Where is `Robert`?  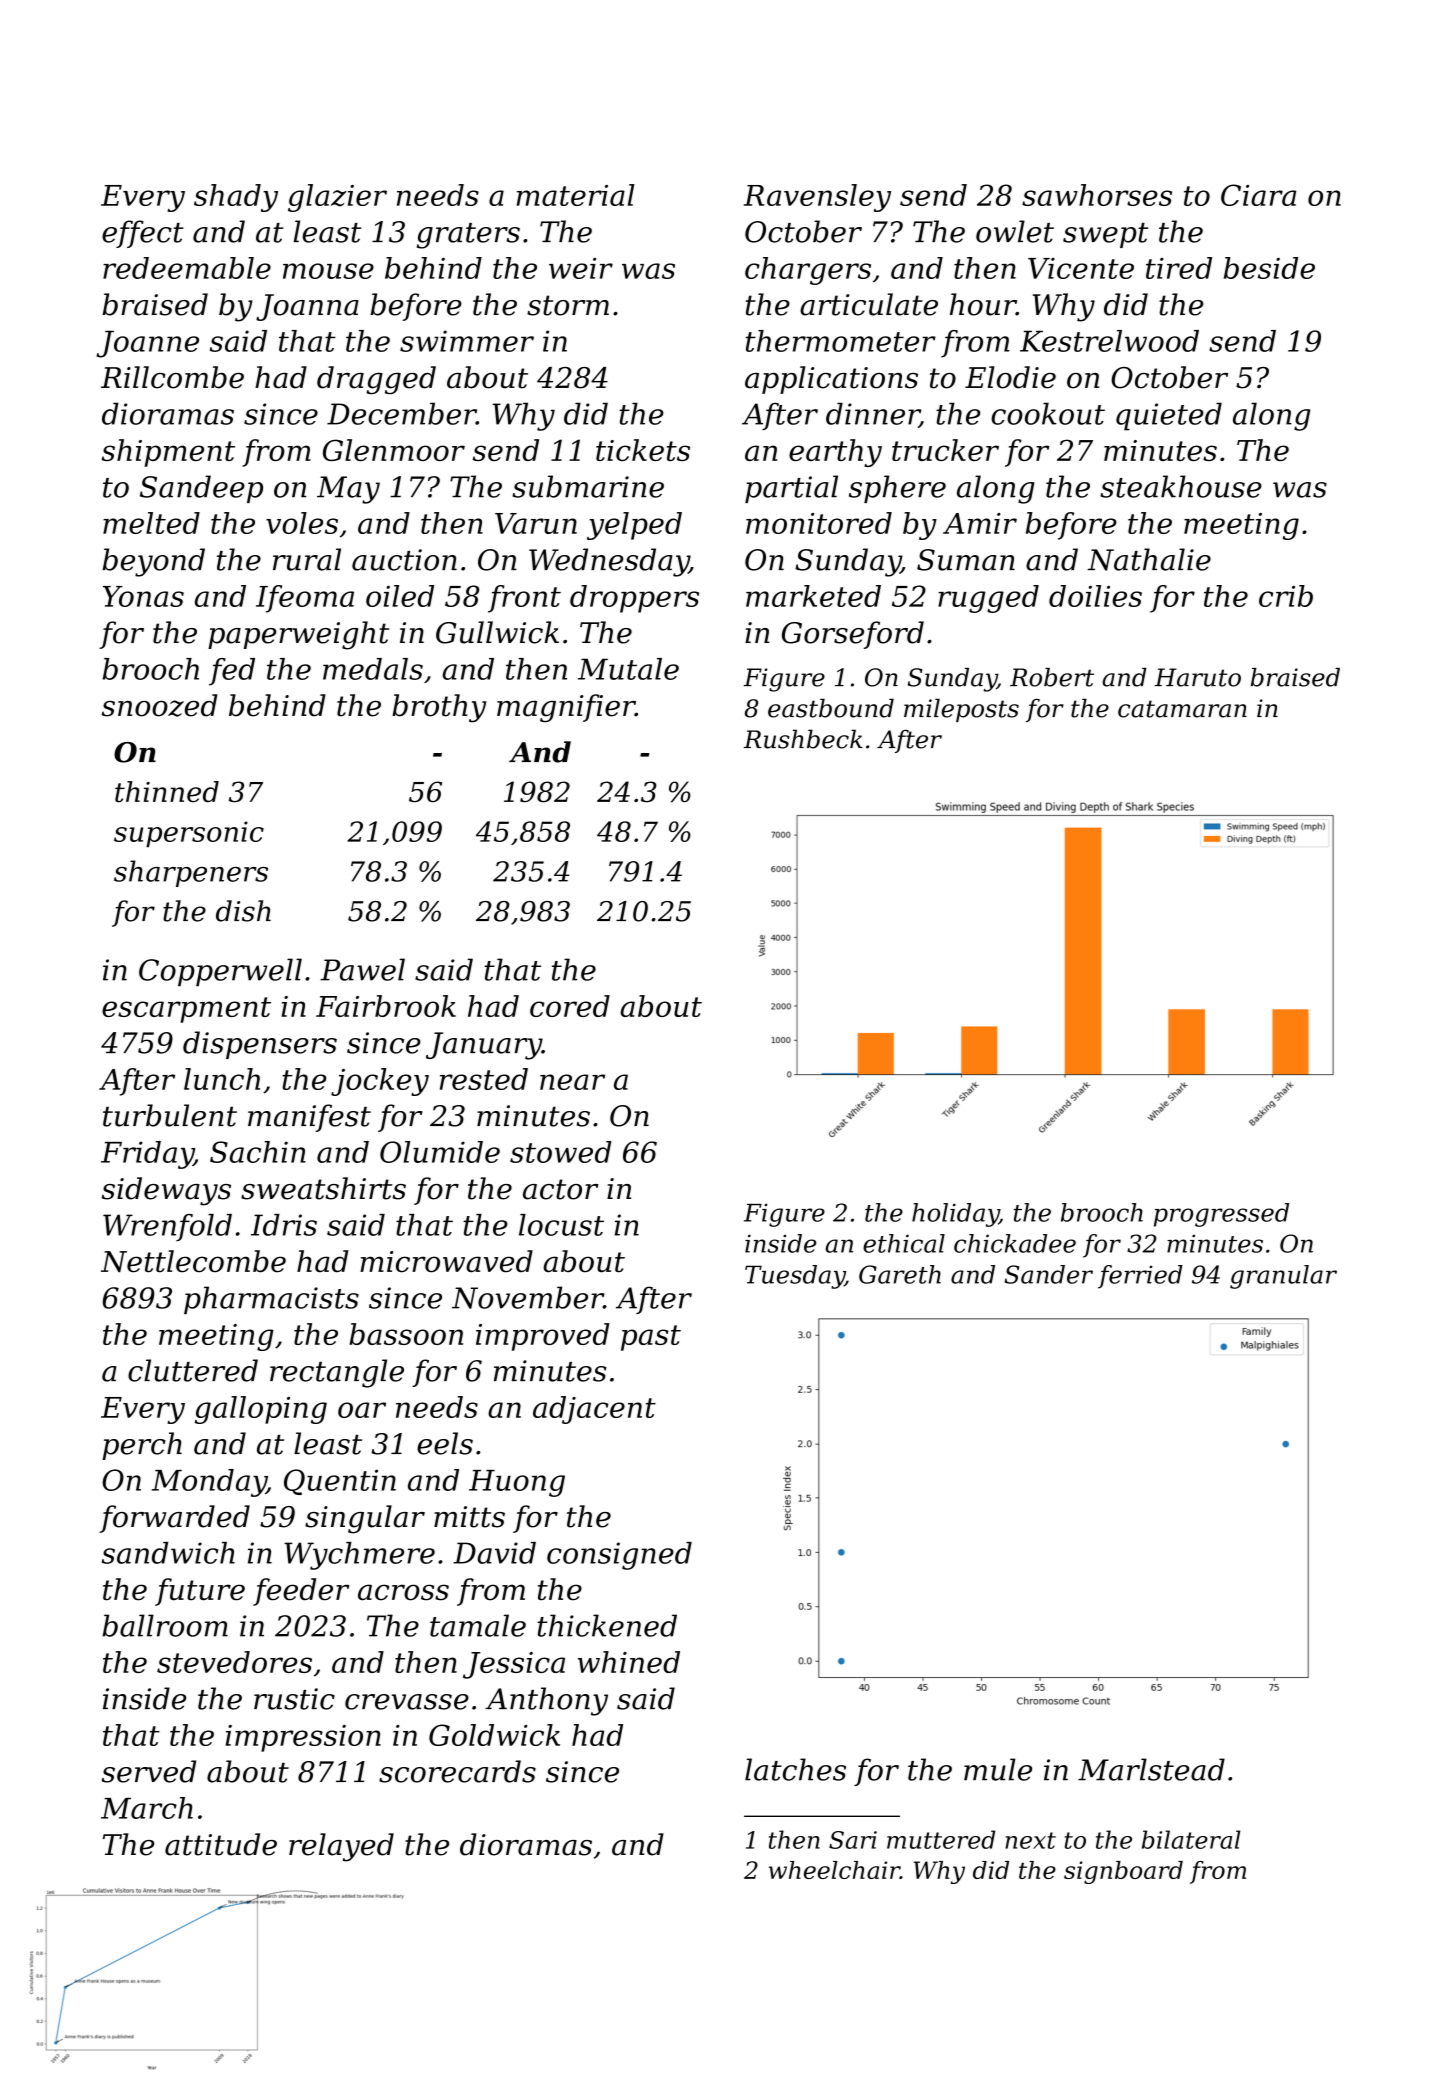 Robert is located at coordinates (1052, 677).
